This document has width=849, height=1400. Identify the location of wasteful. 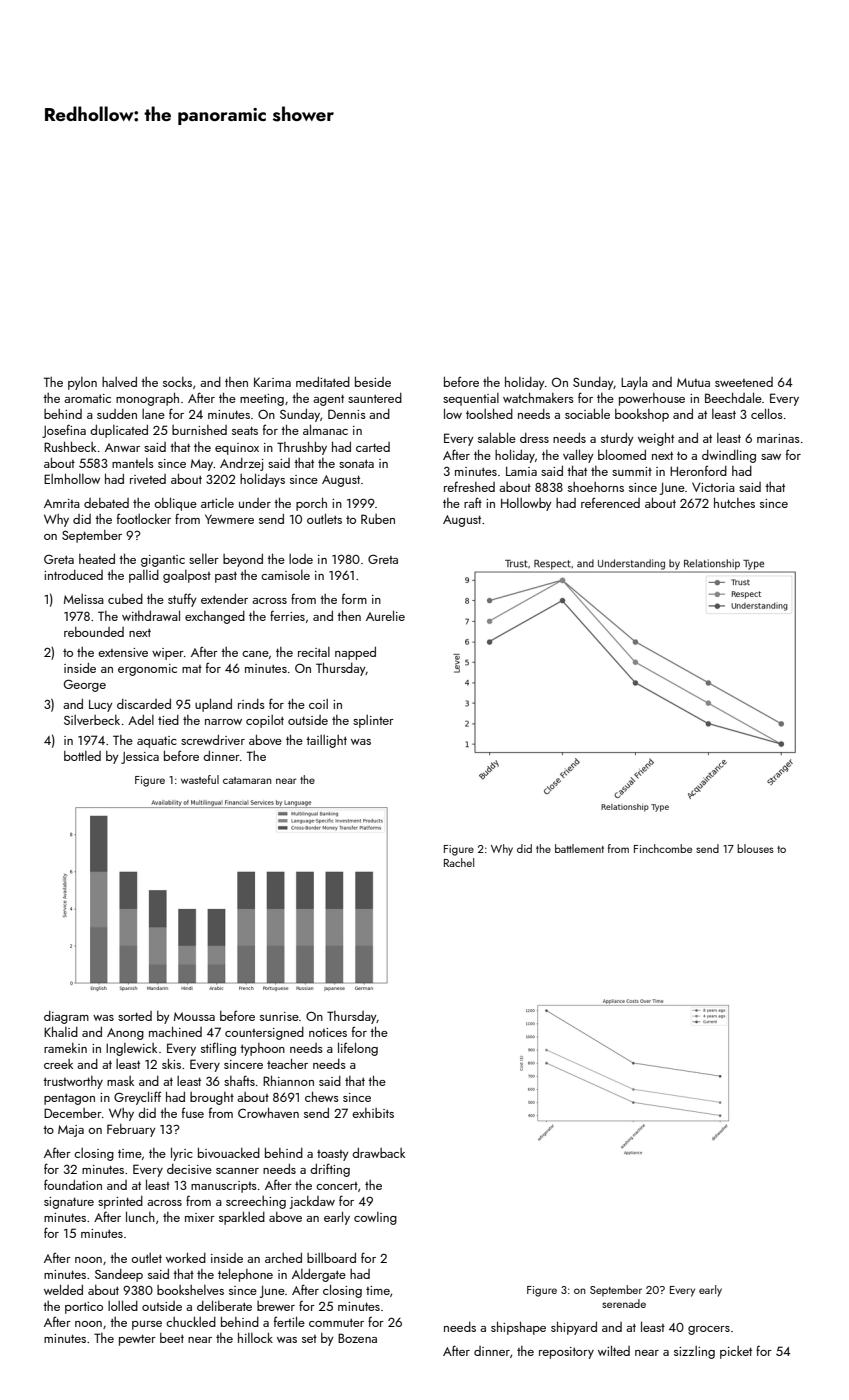
(200, 779).
